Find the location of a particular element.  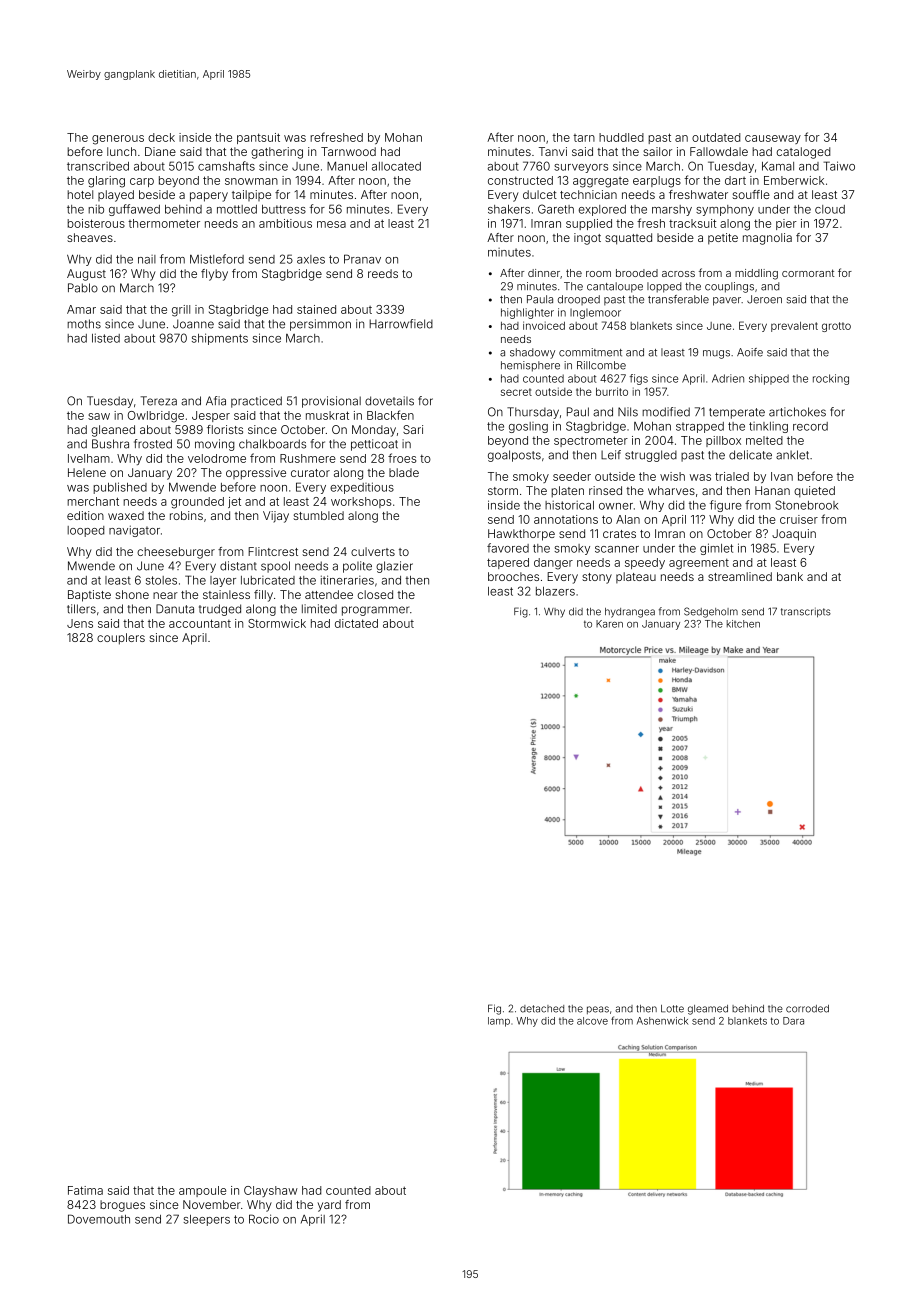

bank is located at coordinates (790, 576).
